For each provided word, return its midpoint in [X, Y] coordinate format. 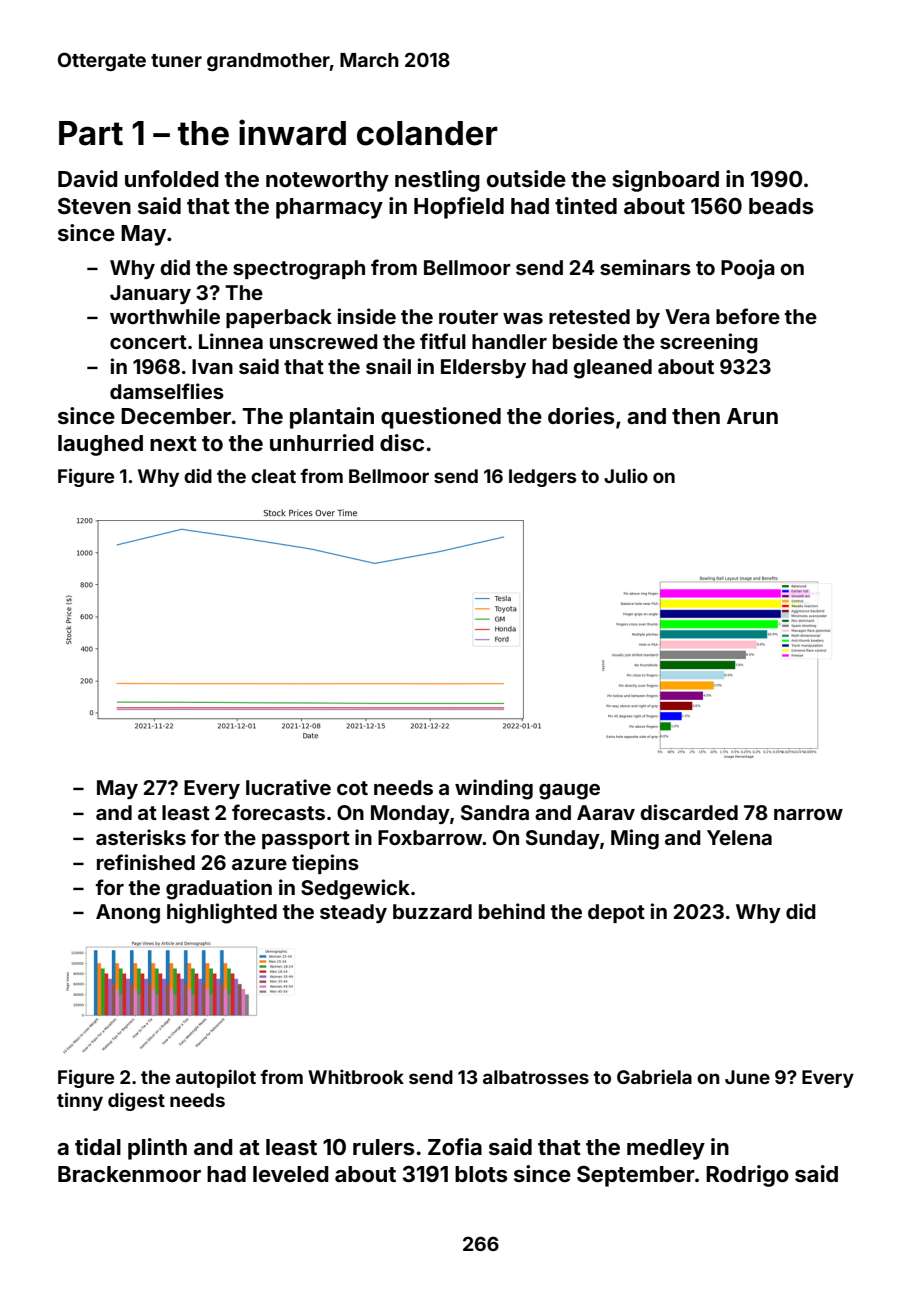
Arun [752, 416]
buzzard [432, 911]
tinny [80, 1101]
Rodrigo [747, 1176]
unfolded [172, 178]
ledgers [542, 478]
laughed [100, 445]
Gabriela [654, 1076]
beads [781, 206]
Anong [128, 914]
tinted [586, 205]
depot [616, 913]
